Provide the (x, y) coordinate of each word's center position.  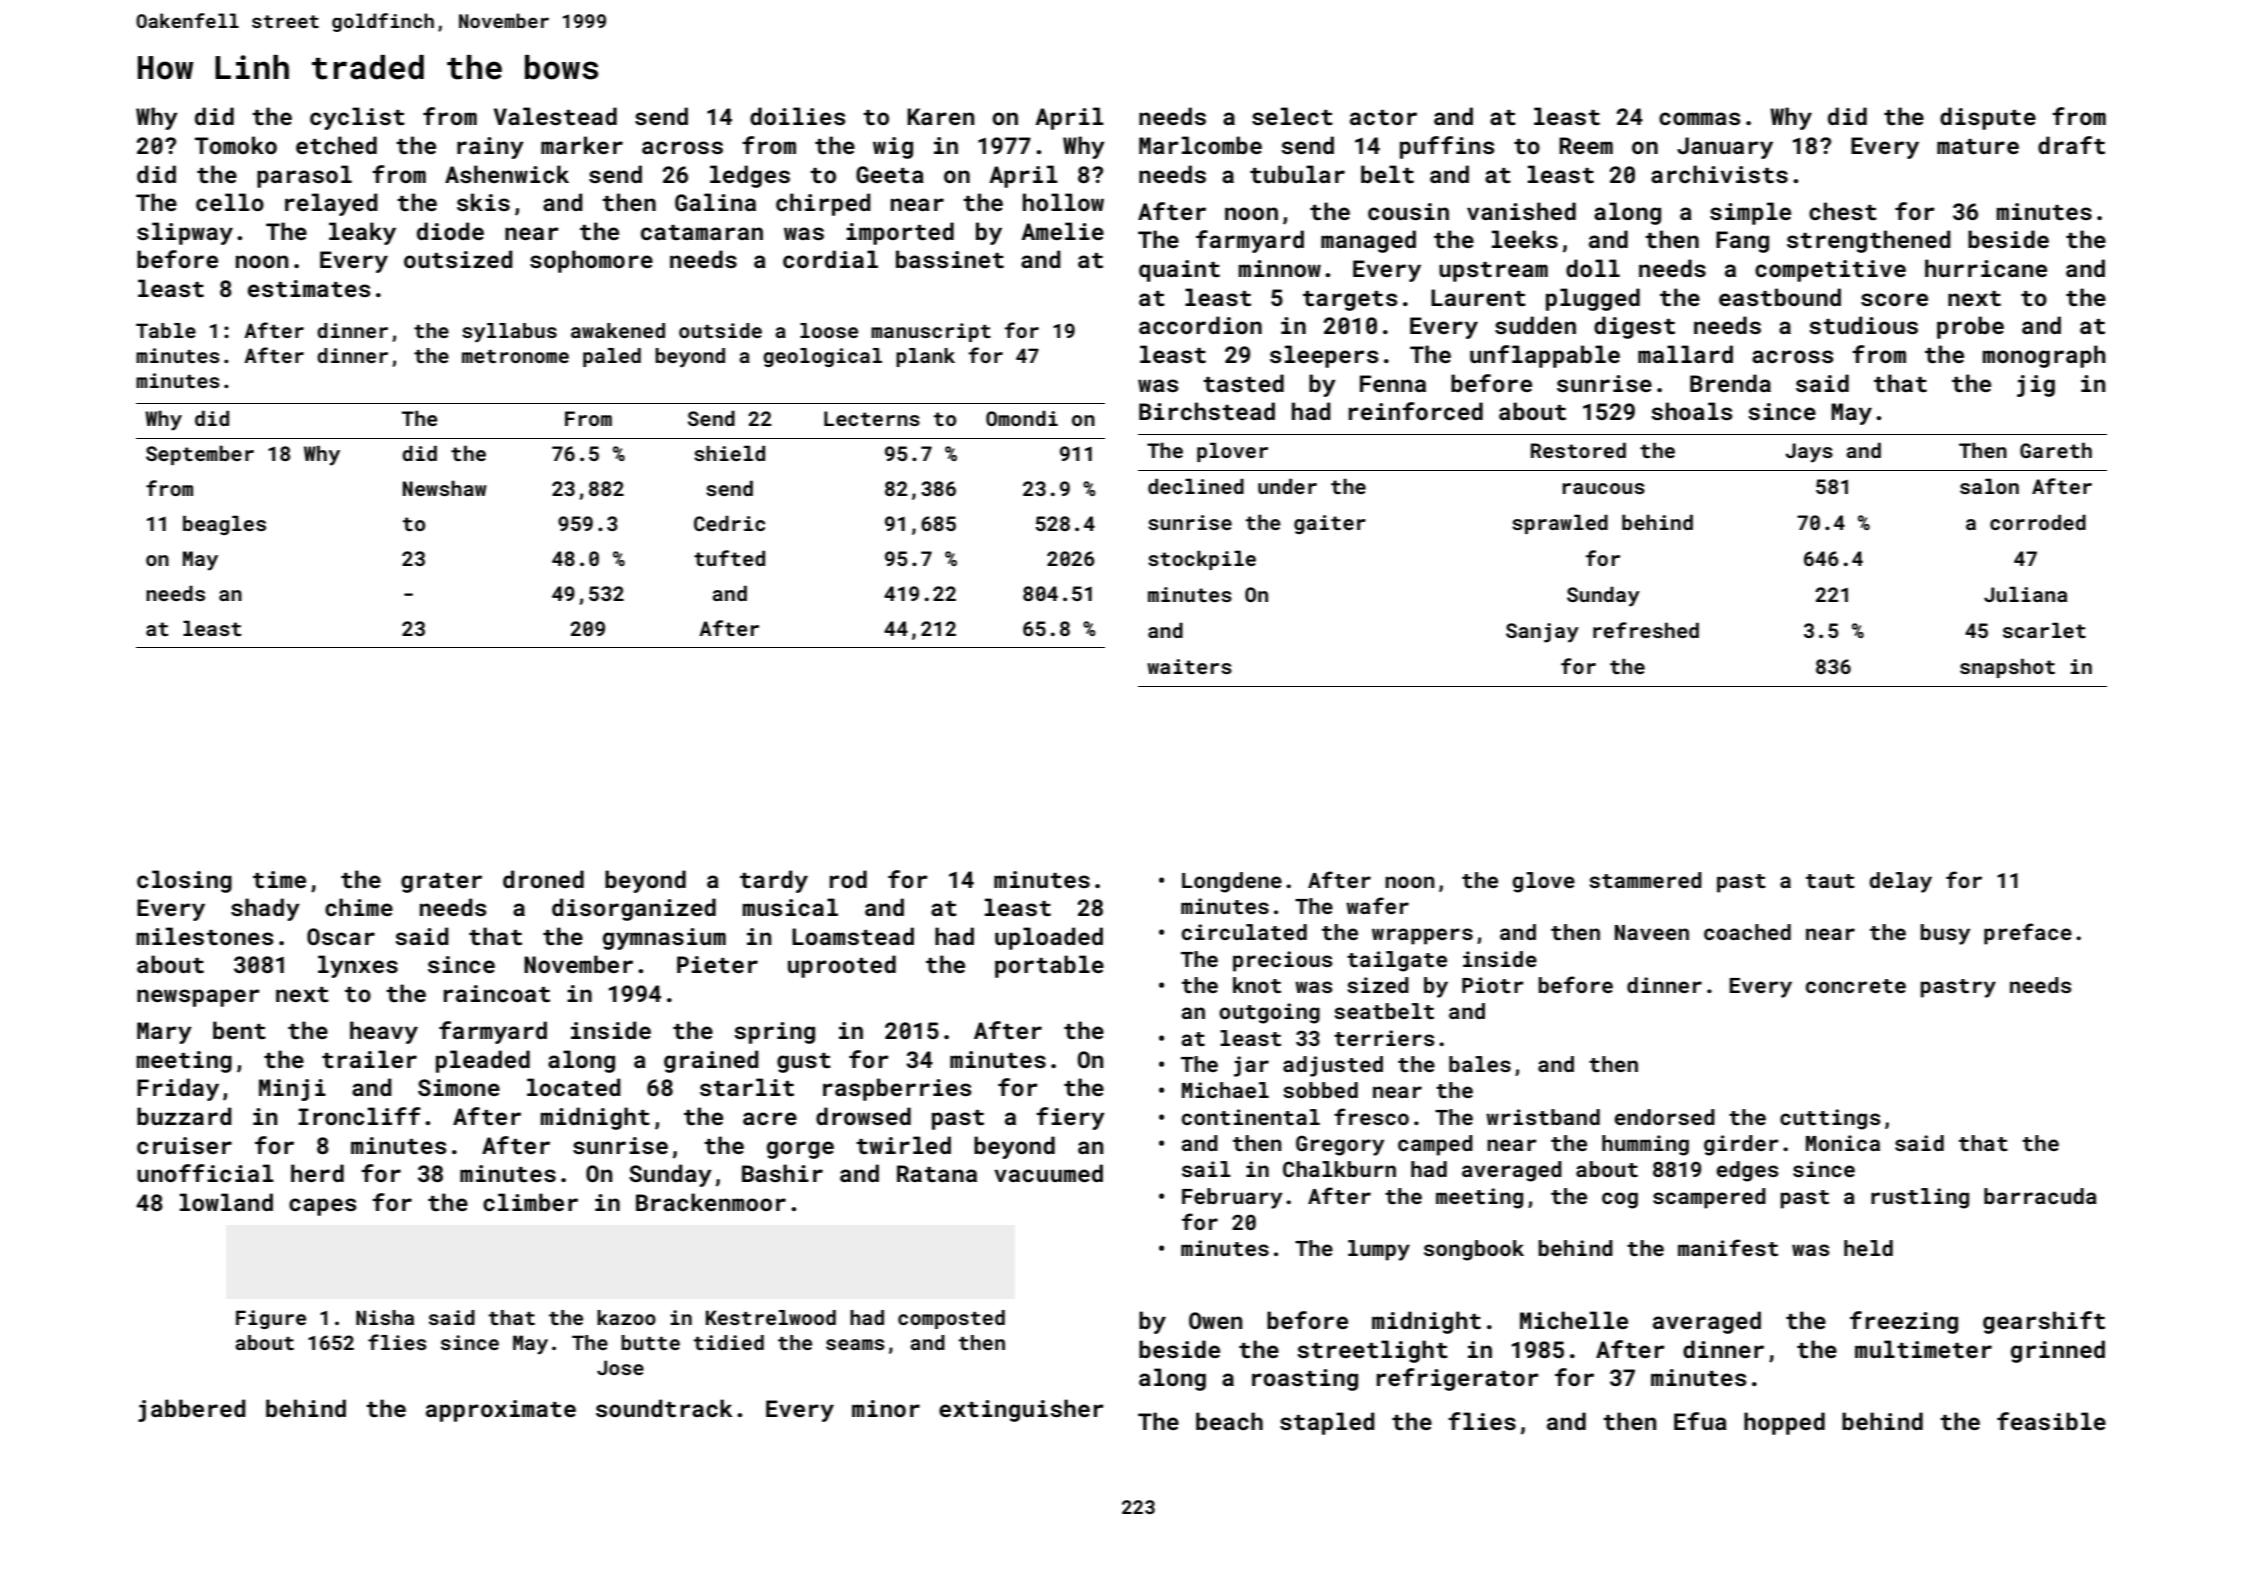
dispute (1988, 118)
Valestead (555, 116)
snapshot (2007, 668)
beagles (224, 525)
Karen (940, 116)
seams (855, 1344)
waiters (1189, 666)
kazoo (626, 1317)
